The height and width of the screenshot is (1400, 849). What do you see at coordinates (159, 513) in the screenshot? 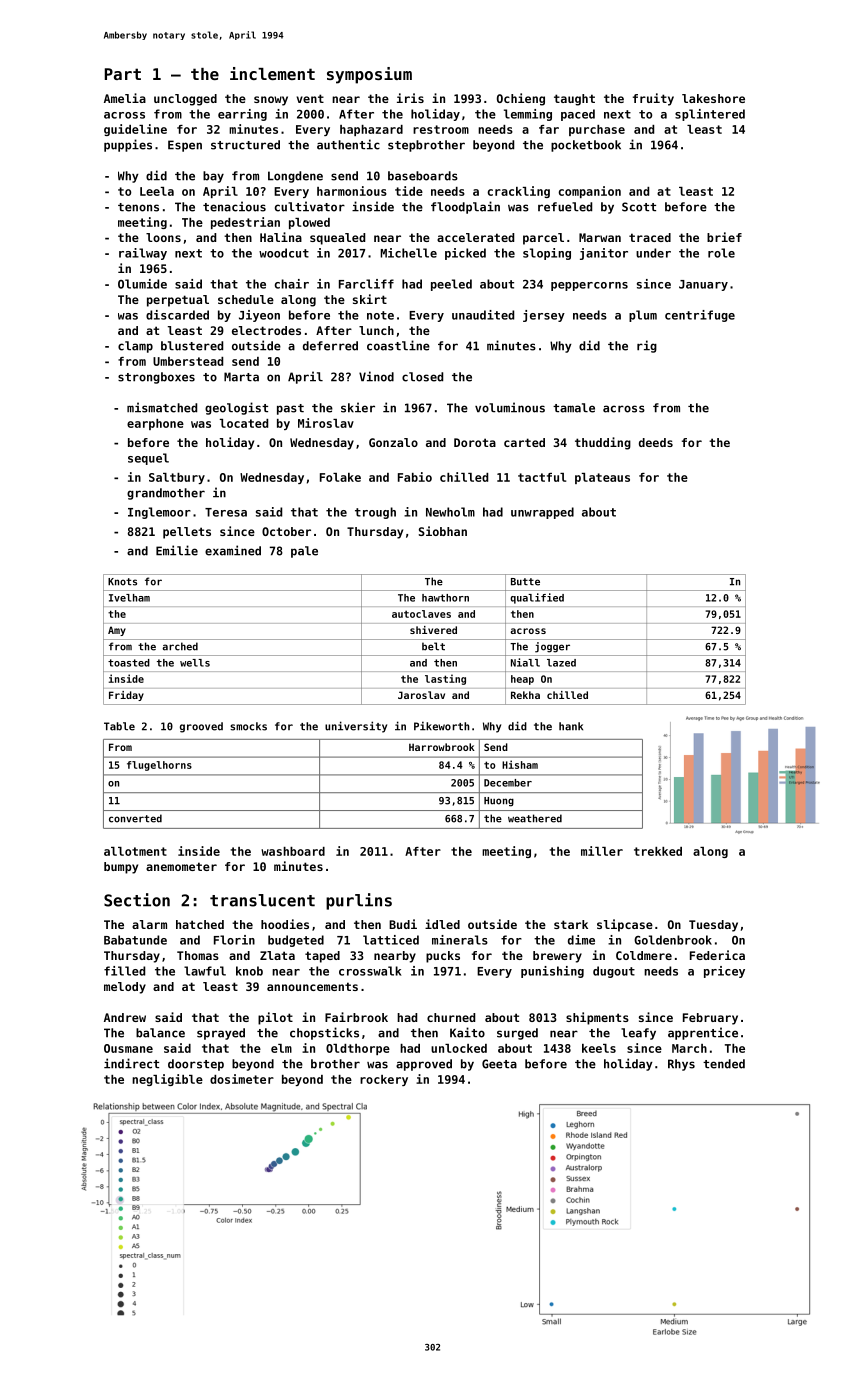
I see `Inglemoor` at bounding box center [159, 513].
